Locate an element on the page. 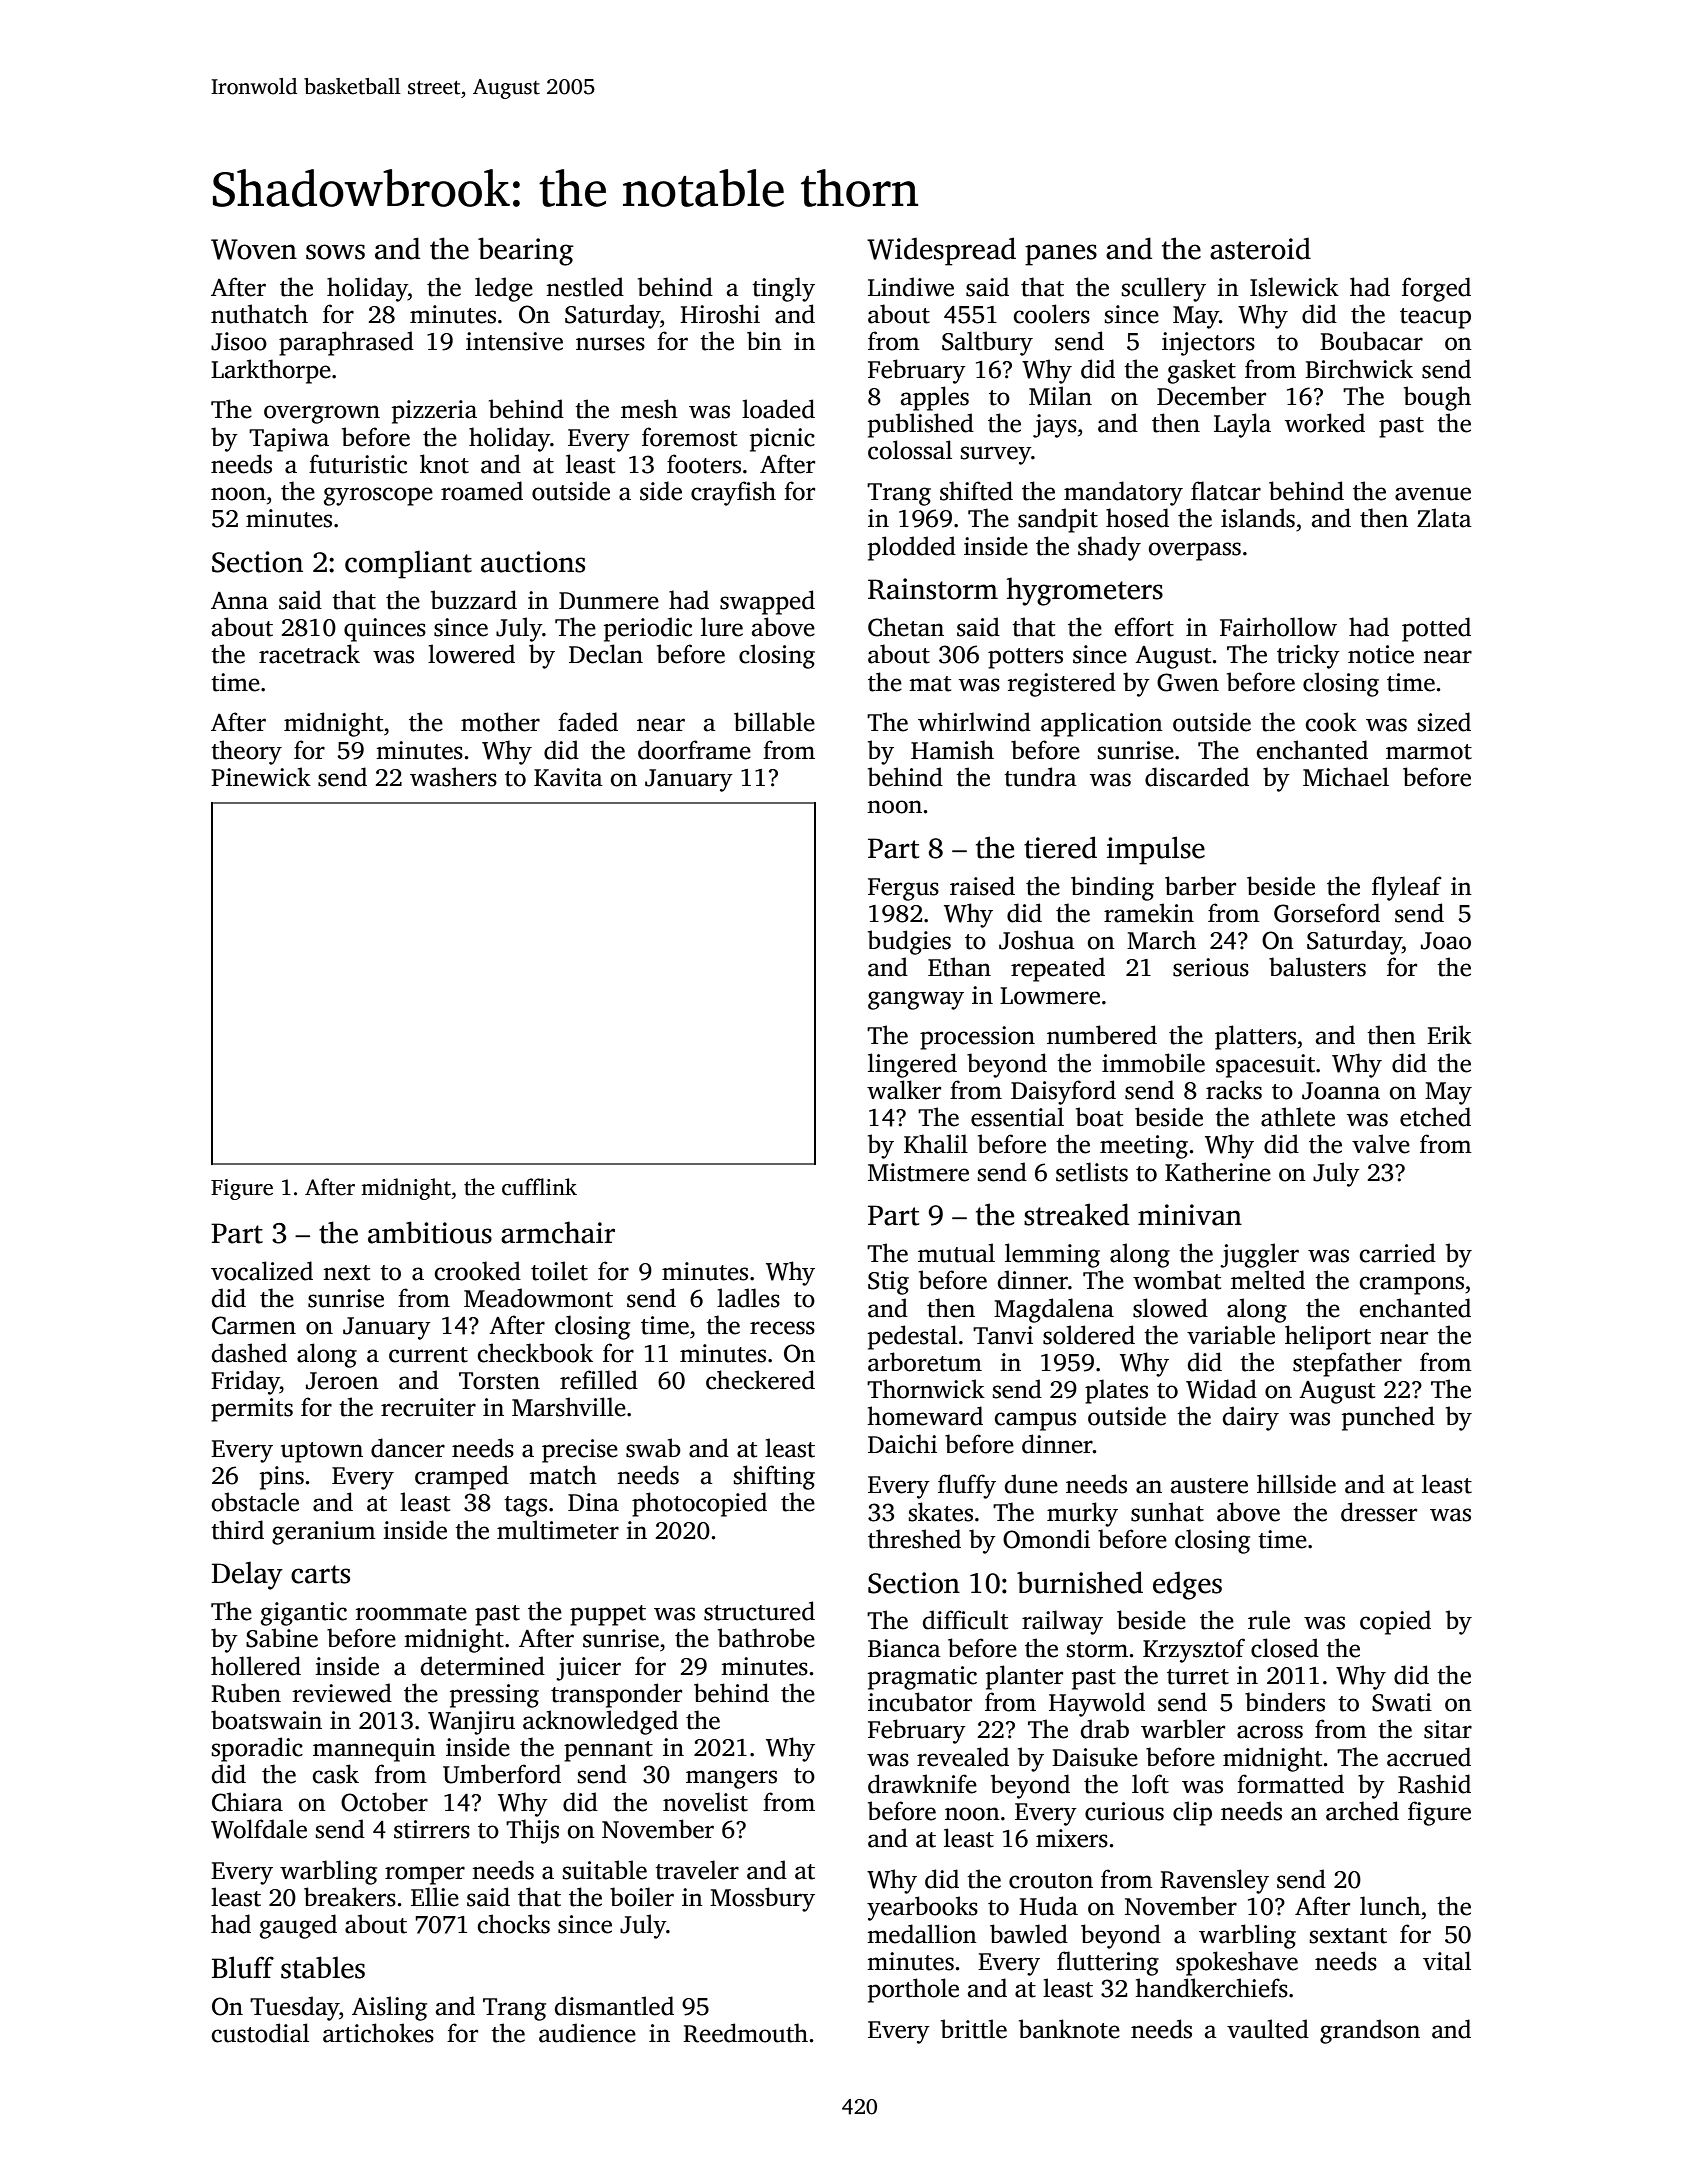 The height and width of the document is (2178, 1683). impulse is located at coordinates (1156, 850).
